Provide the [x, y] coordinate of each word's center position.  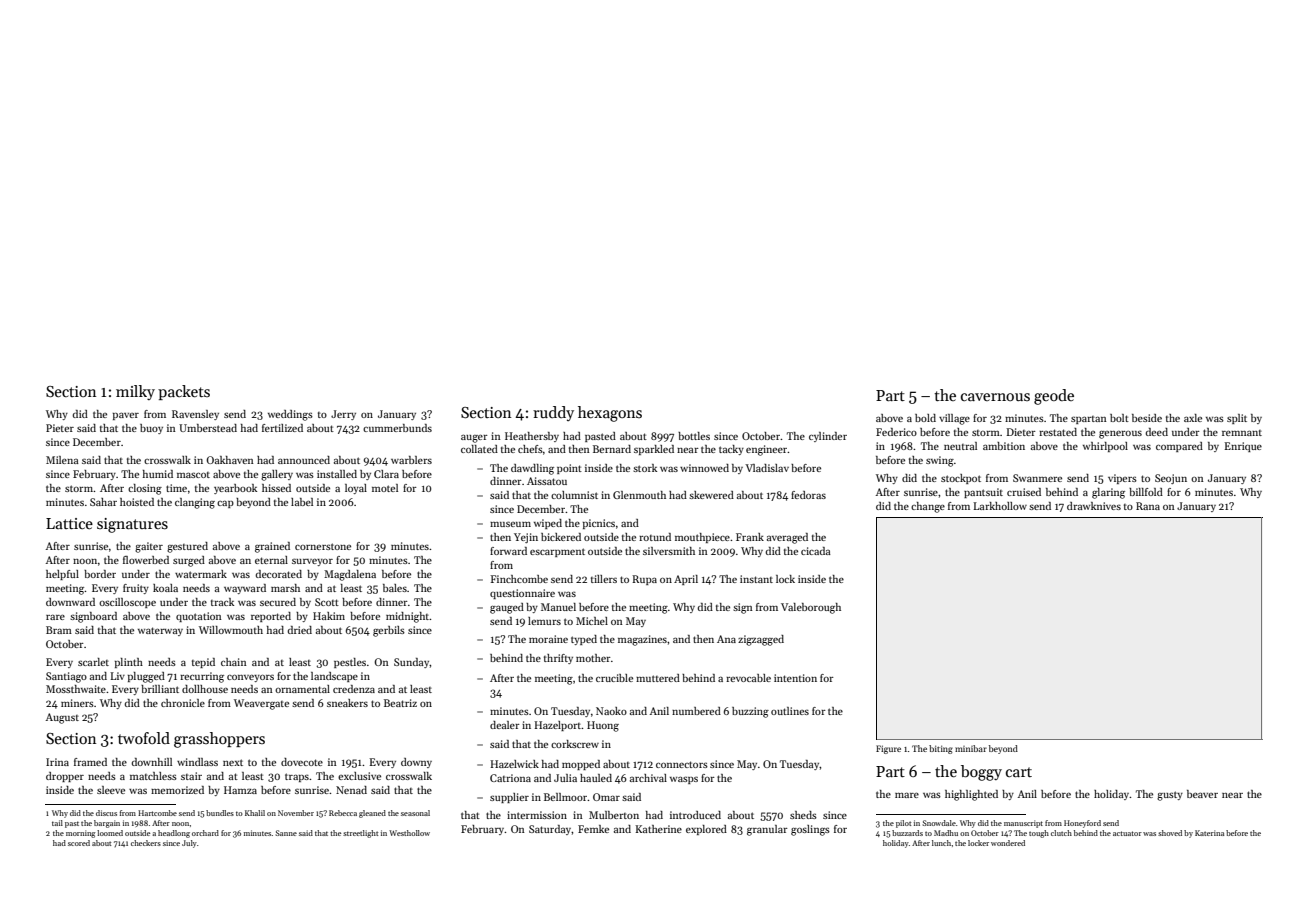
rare [55, 617]
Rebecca [343, 813]
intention [795, 678]
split [1237, 419]
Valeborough [811, 608]
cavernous [995, 397]
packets [184, 392]
